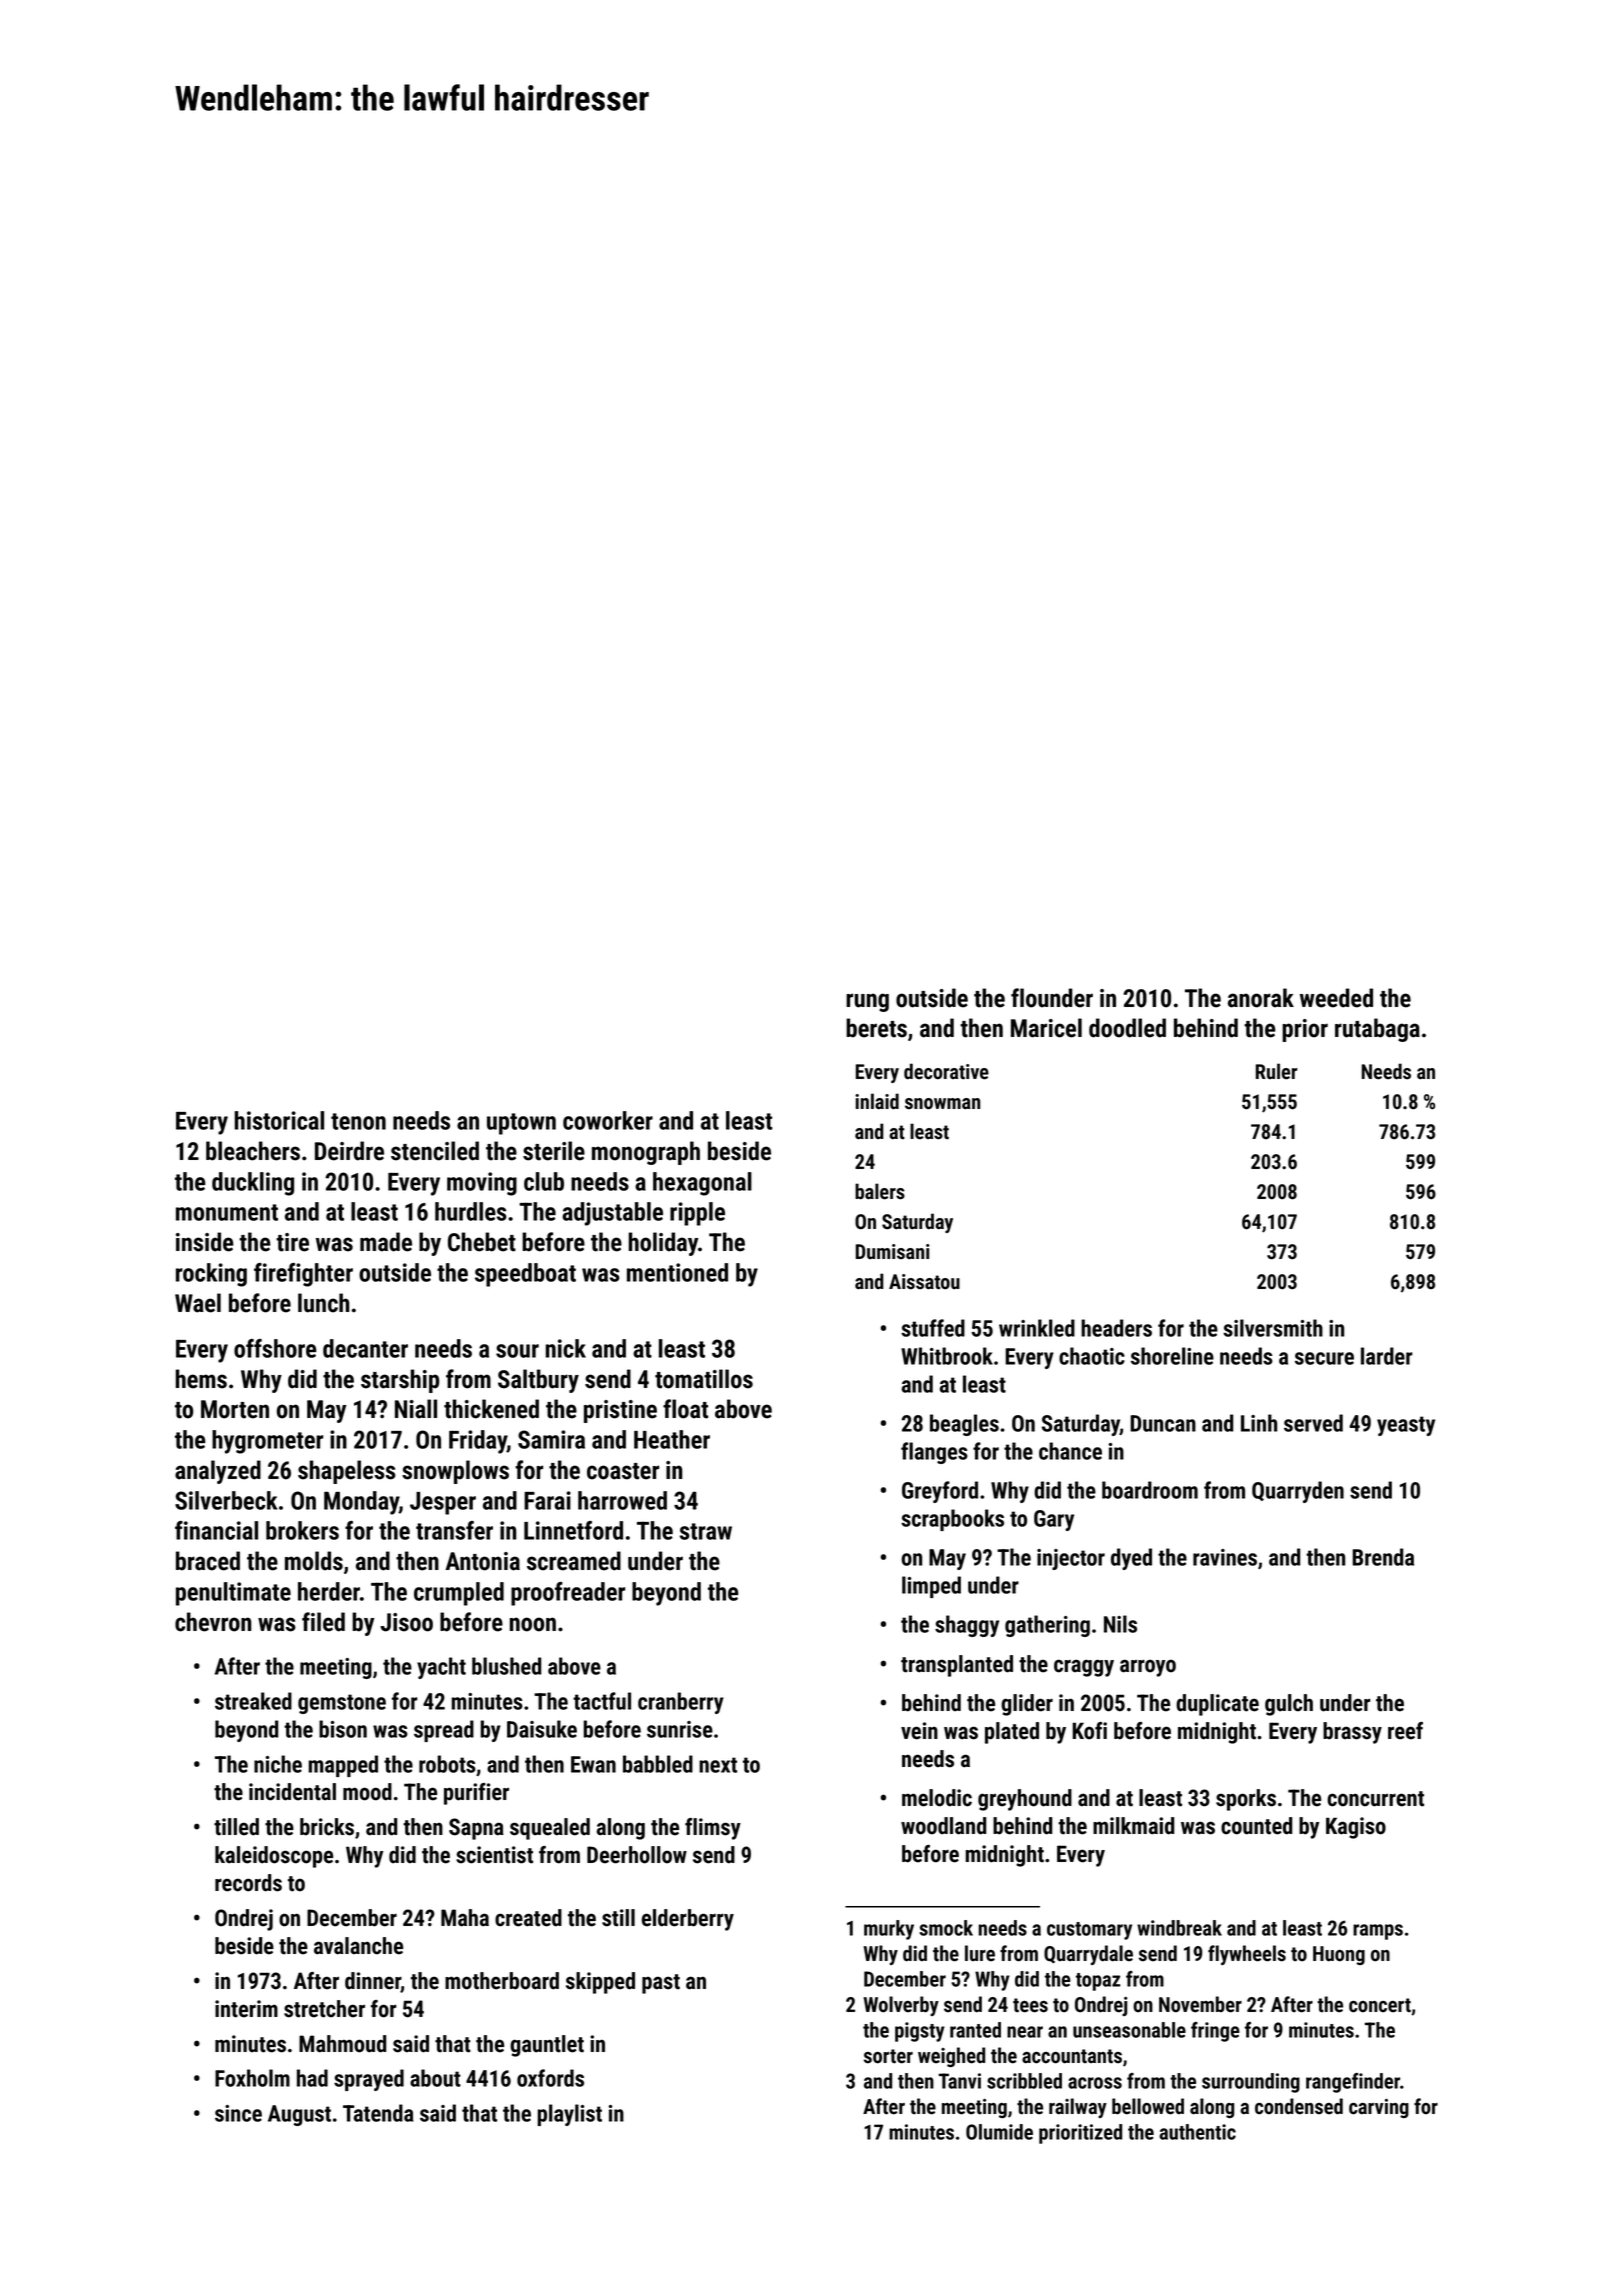  I want to click on streaked, so click(253, 1701).
